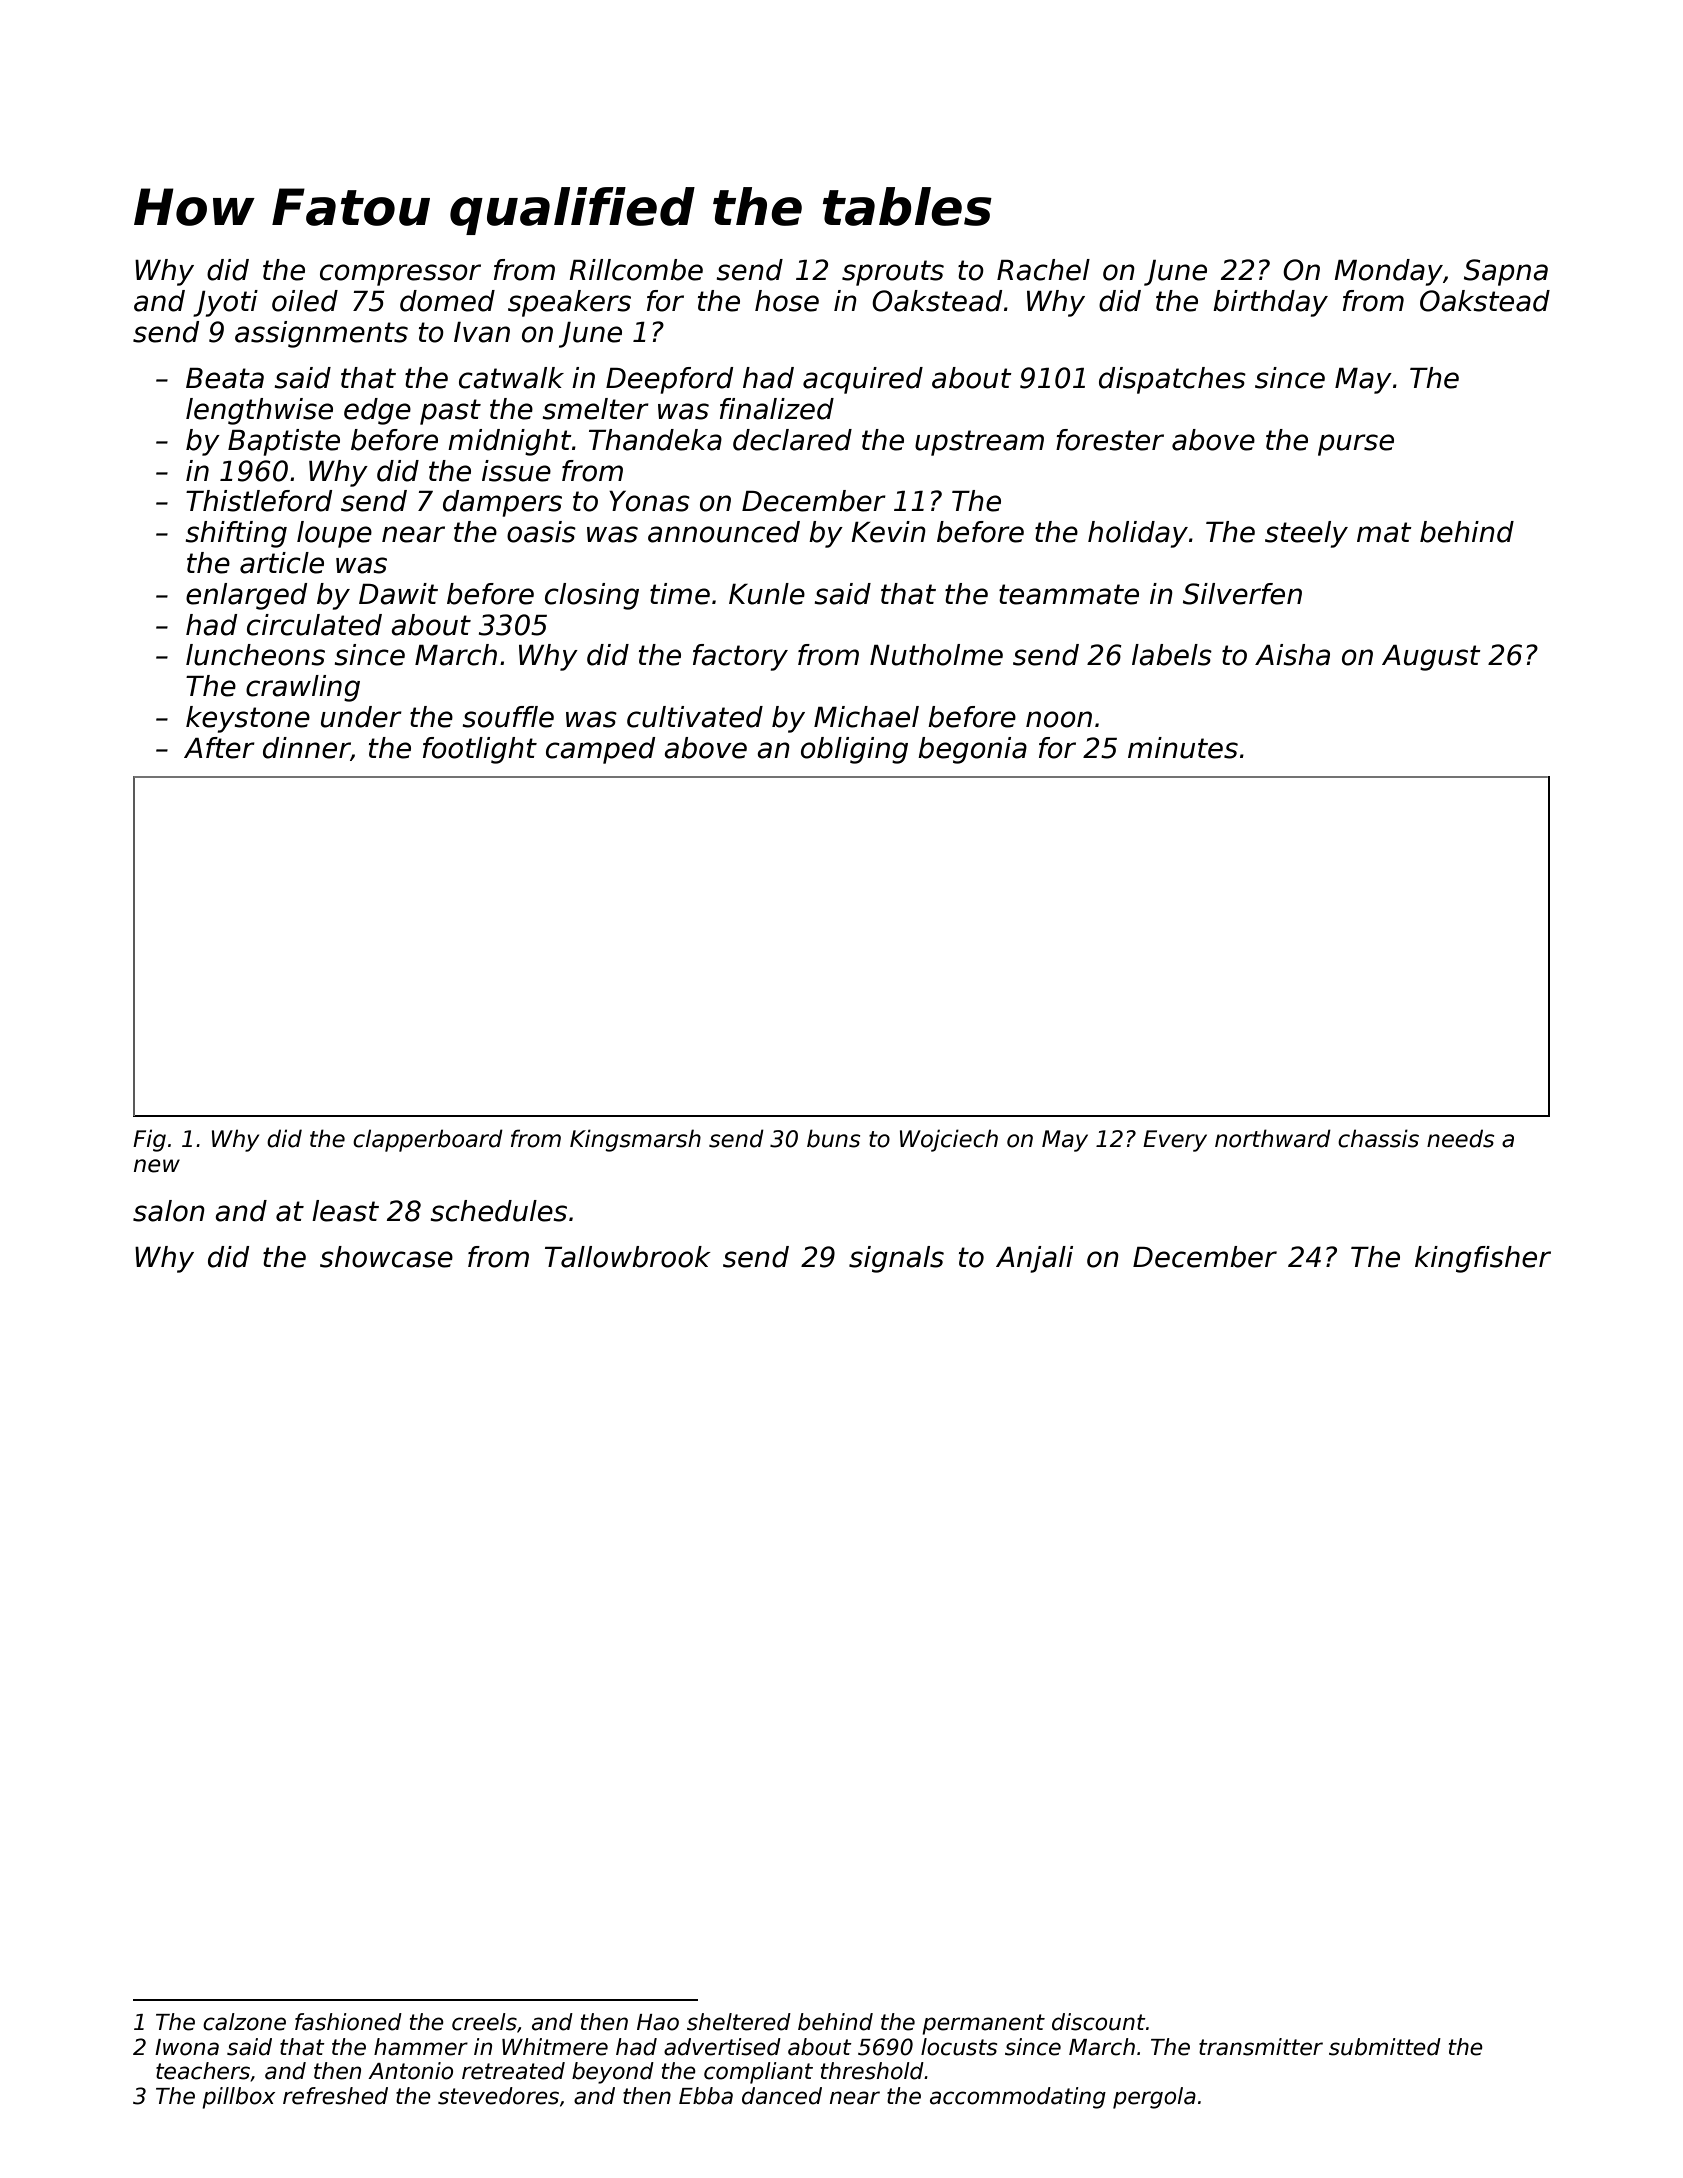  I want to click on Rillcombe, so click(636, 270).
